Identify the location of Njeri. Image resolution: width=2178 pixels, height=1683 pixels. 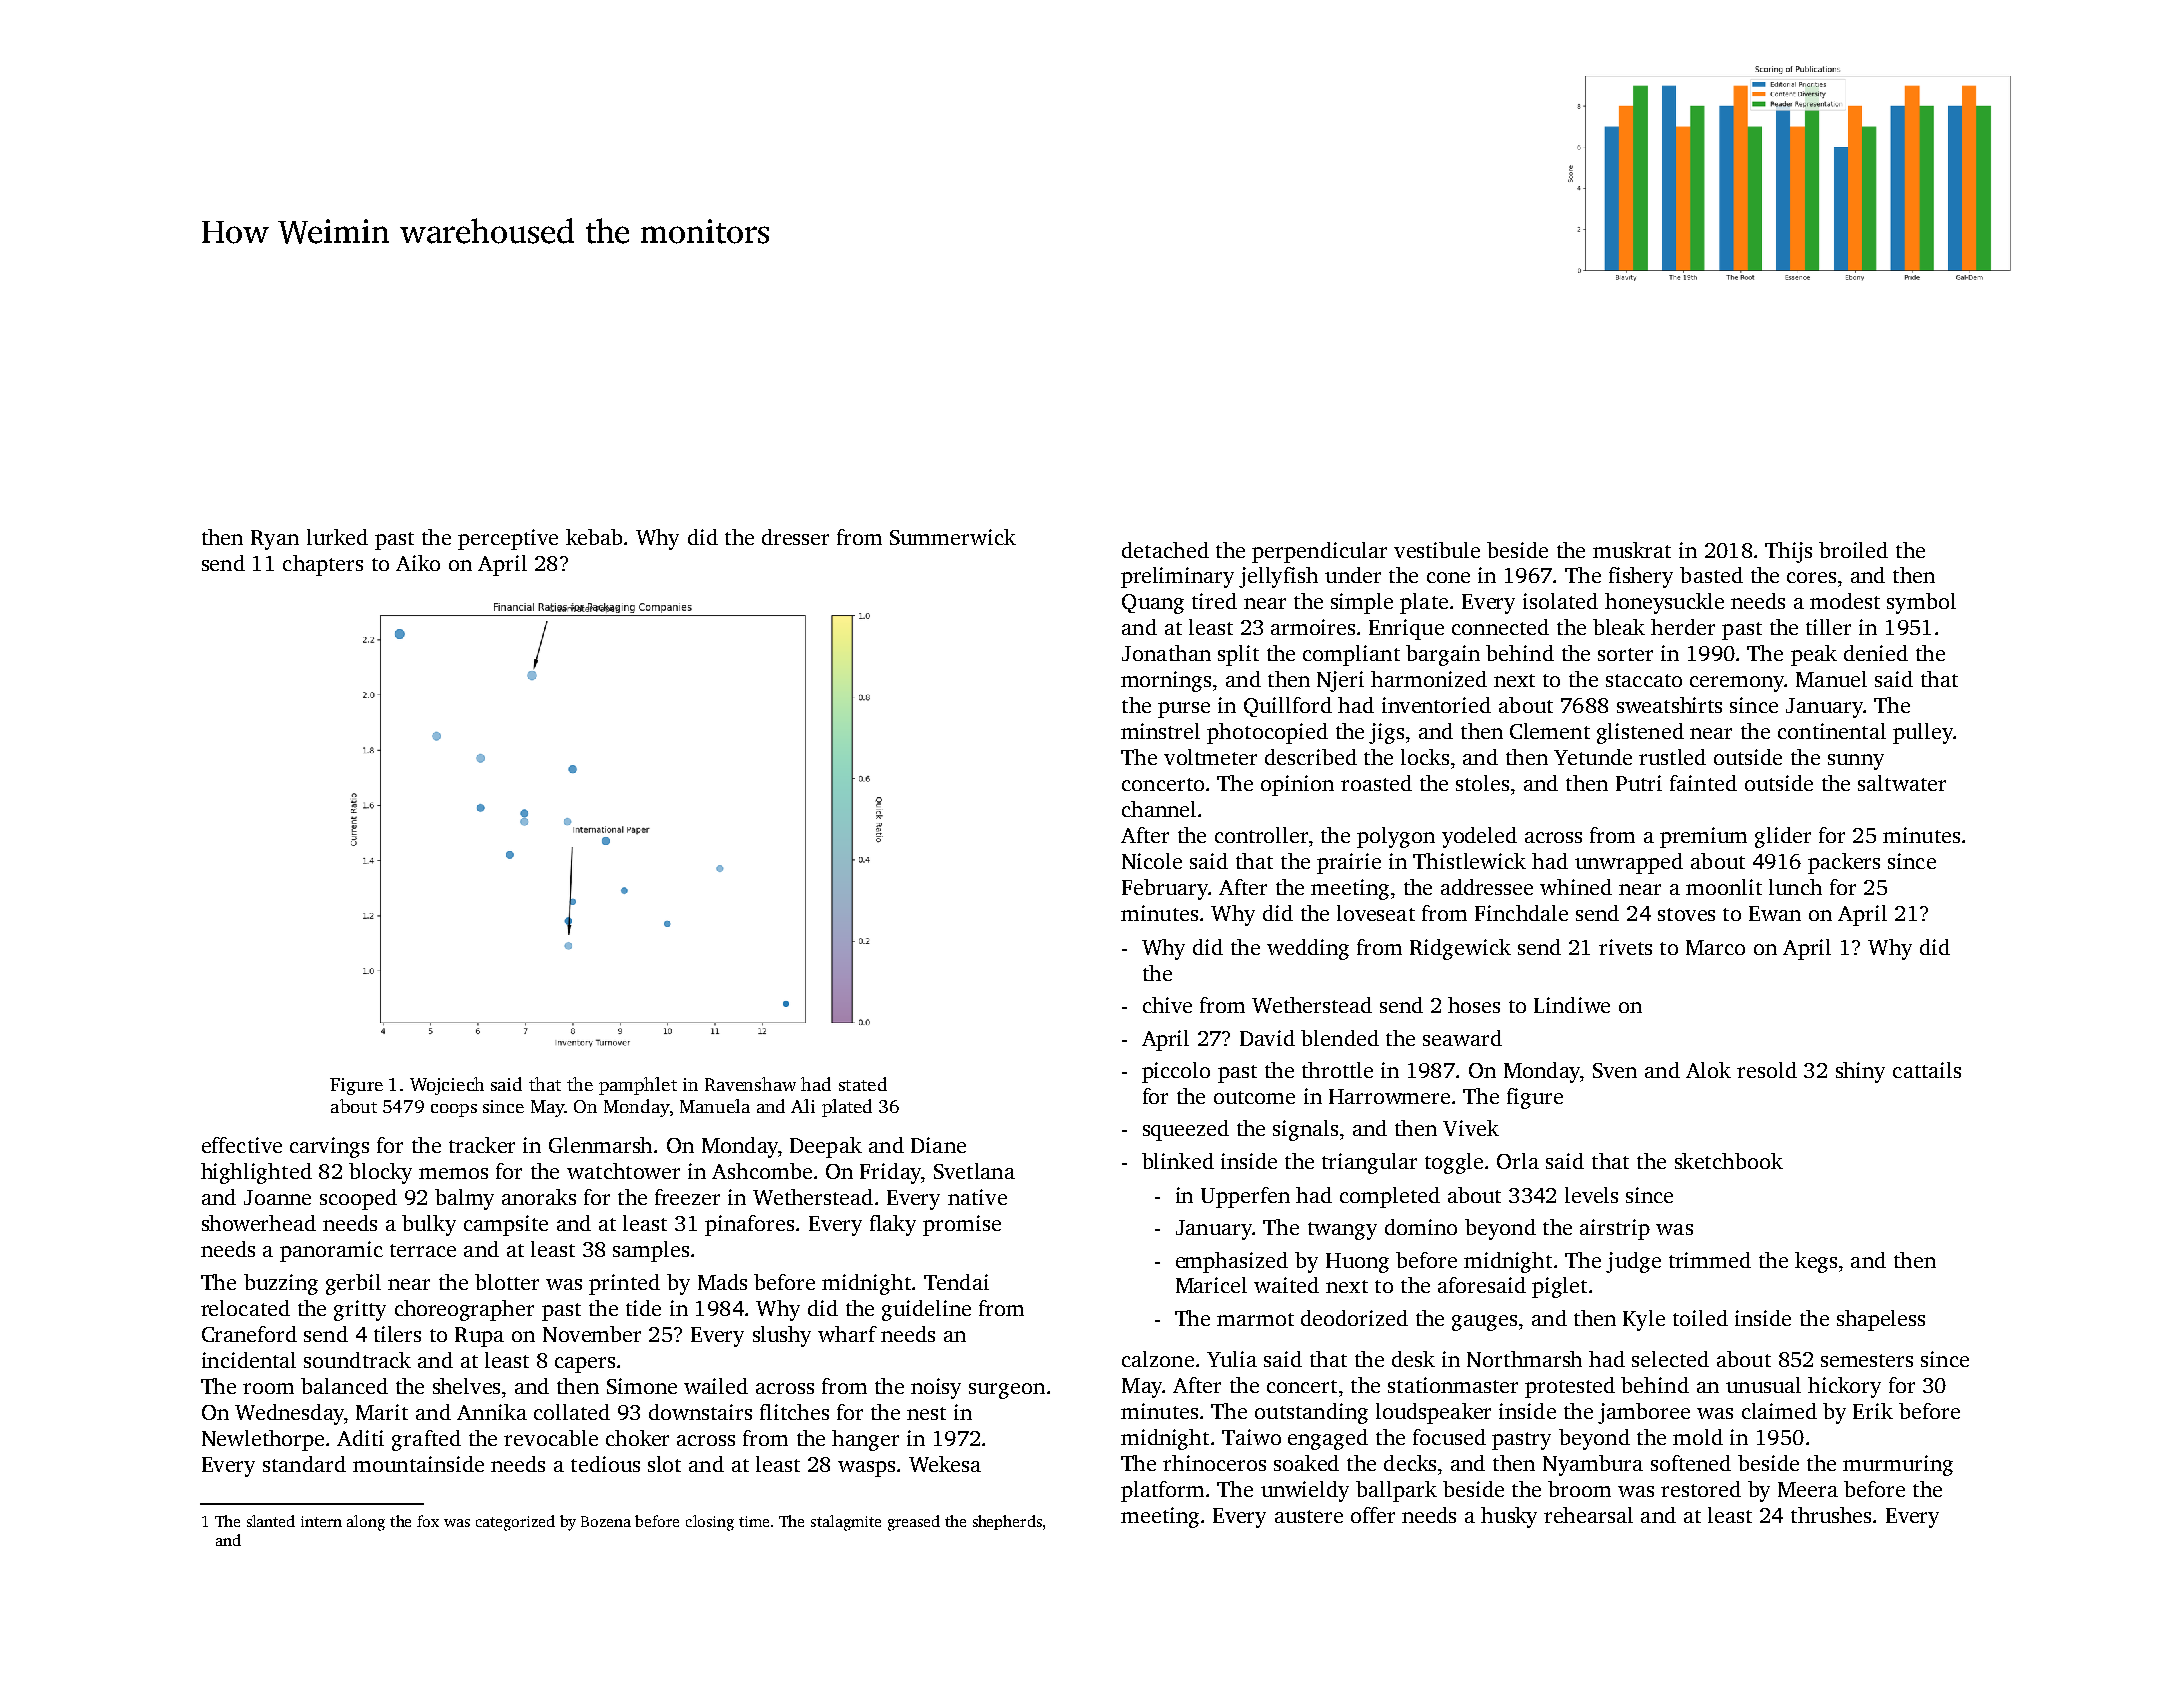
(1340, 681).
